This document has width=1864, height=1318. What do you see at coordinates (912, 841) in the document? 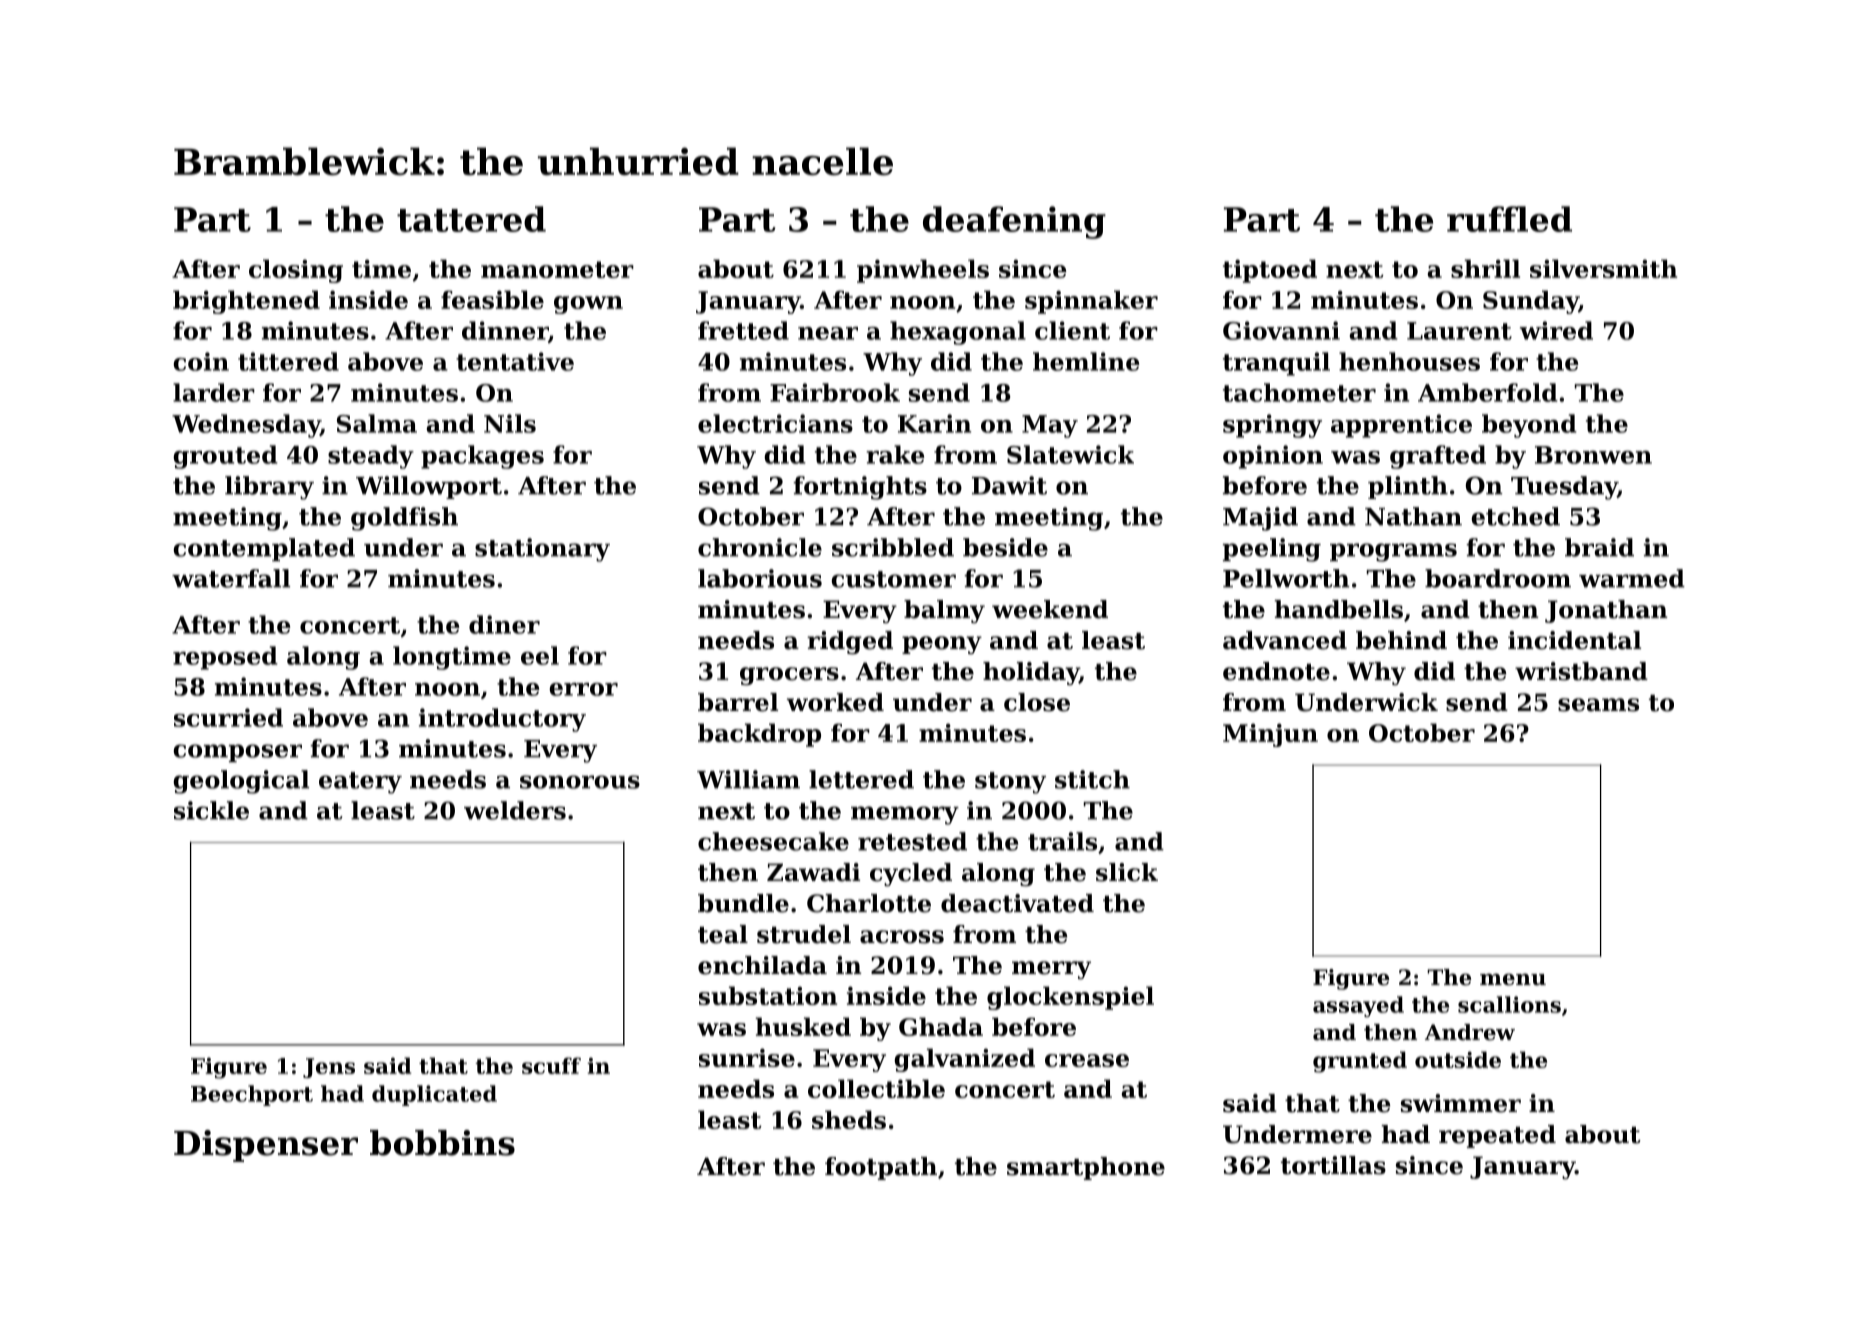
I see `retested` at bounding box center [912, 841].
